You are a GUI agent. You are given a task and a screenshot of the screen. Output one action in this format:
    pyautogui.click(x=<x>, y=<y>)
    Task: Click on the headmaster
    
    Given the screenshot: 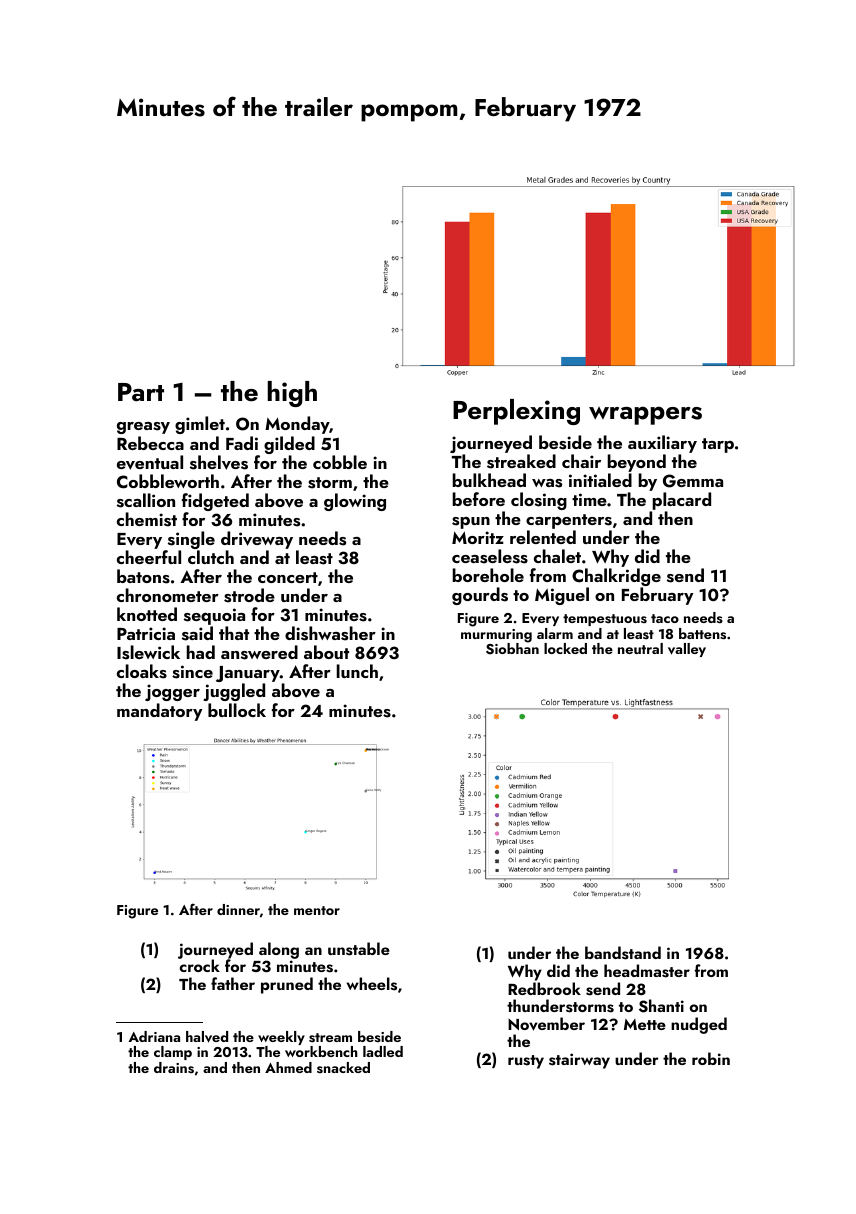 What is the action you would take?
    pyautogui.click(x=647, y=971)
